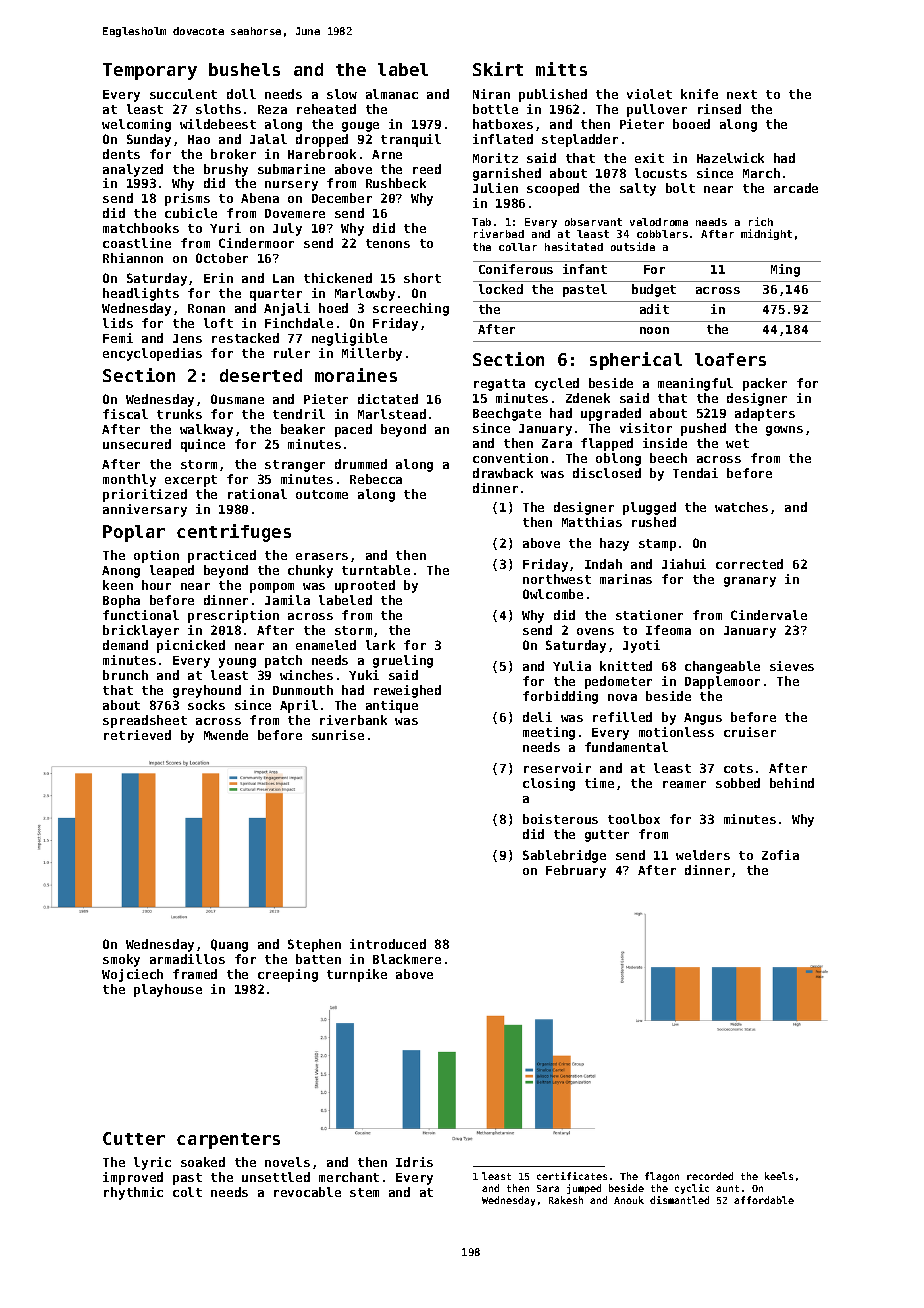 Image resolution: width=924 pixels, height=1308 pixels. I want to click on arcade, so click(796, 188).
